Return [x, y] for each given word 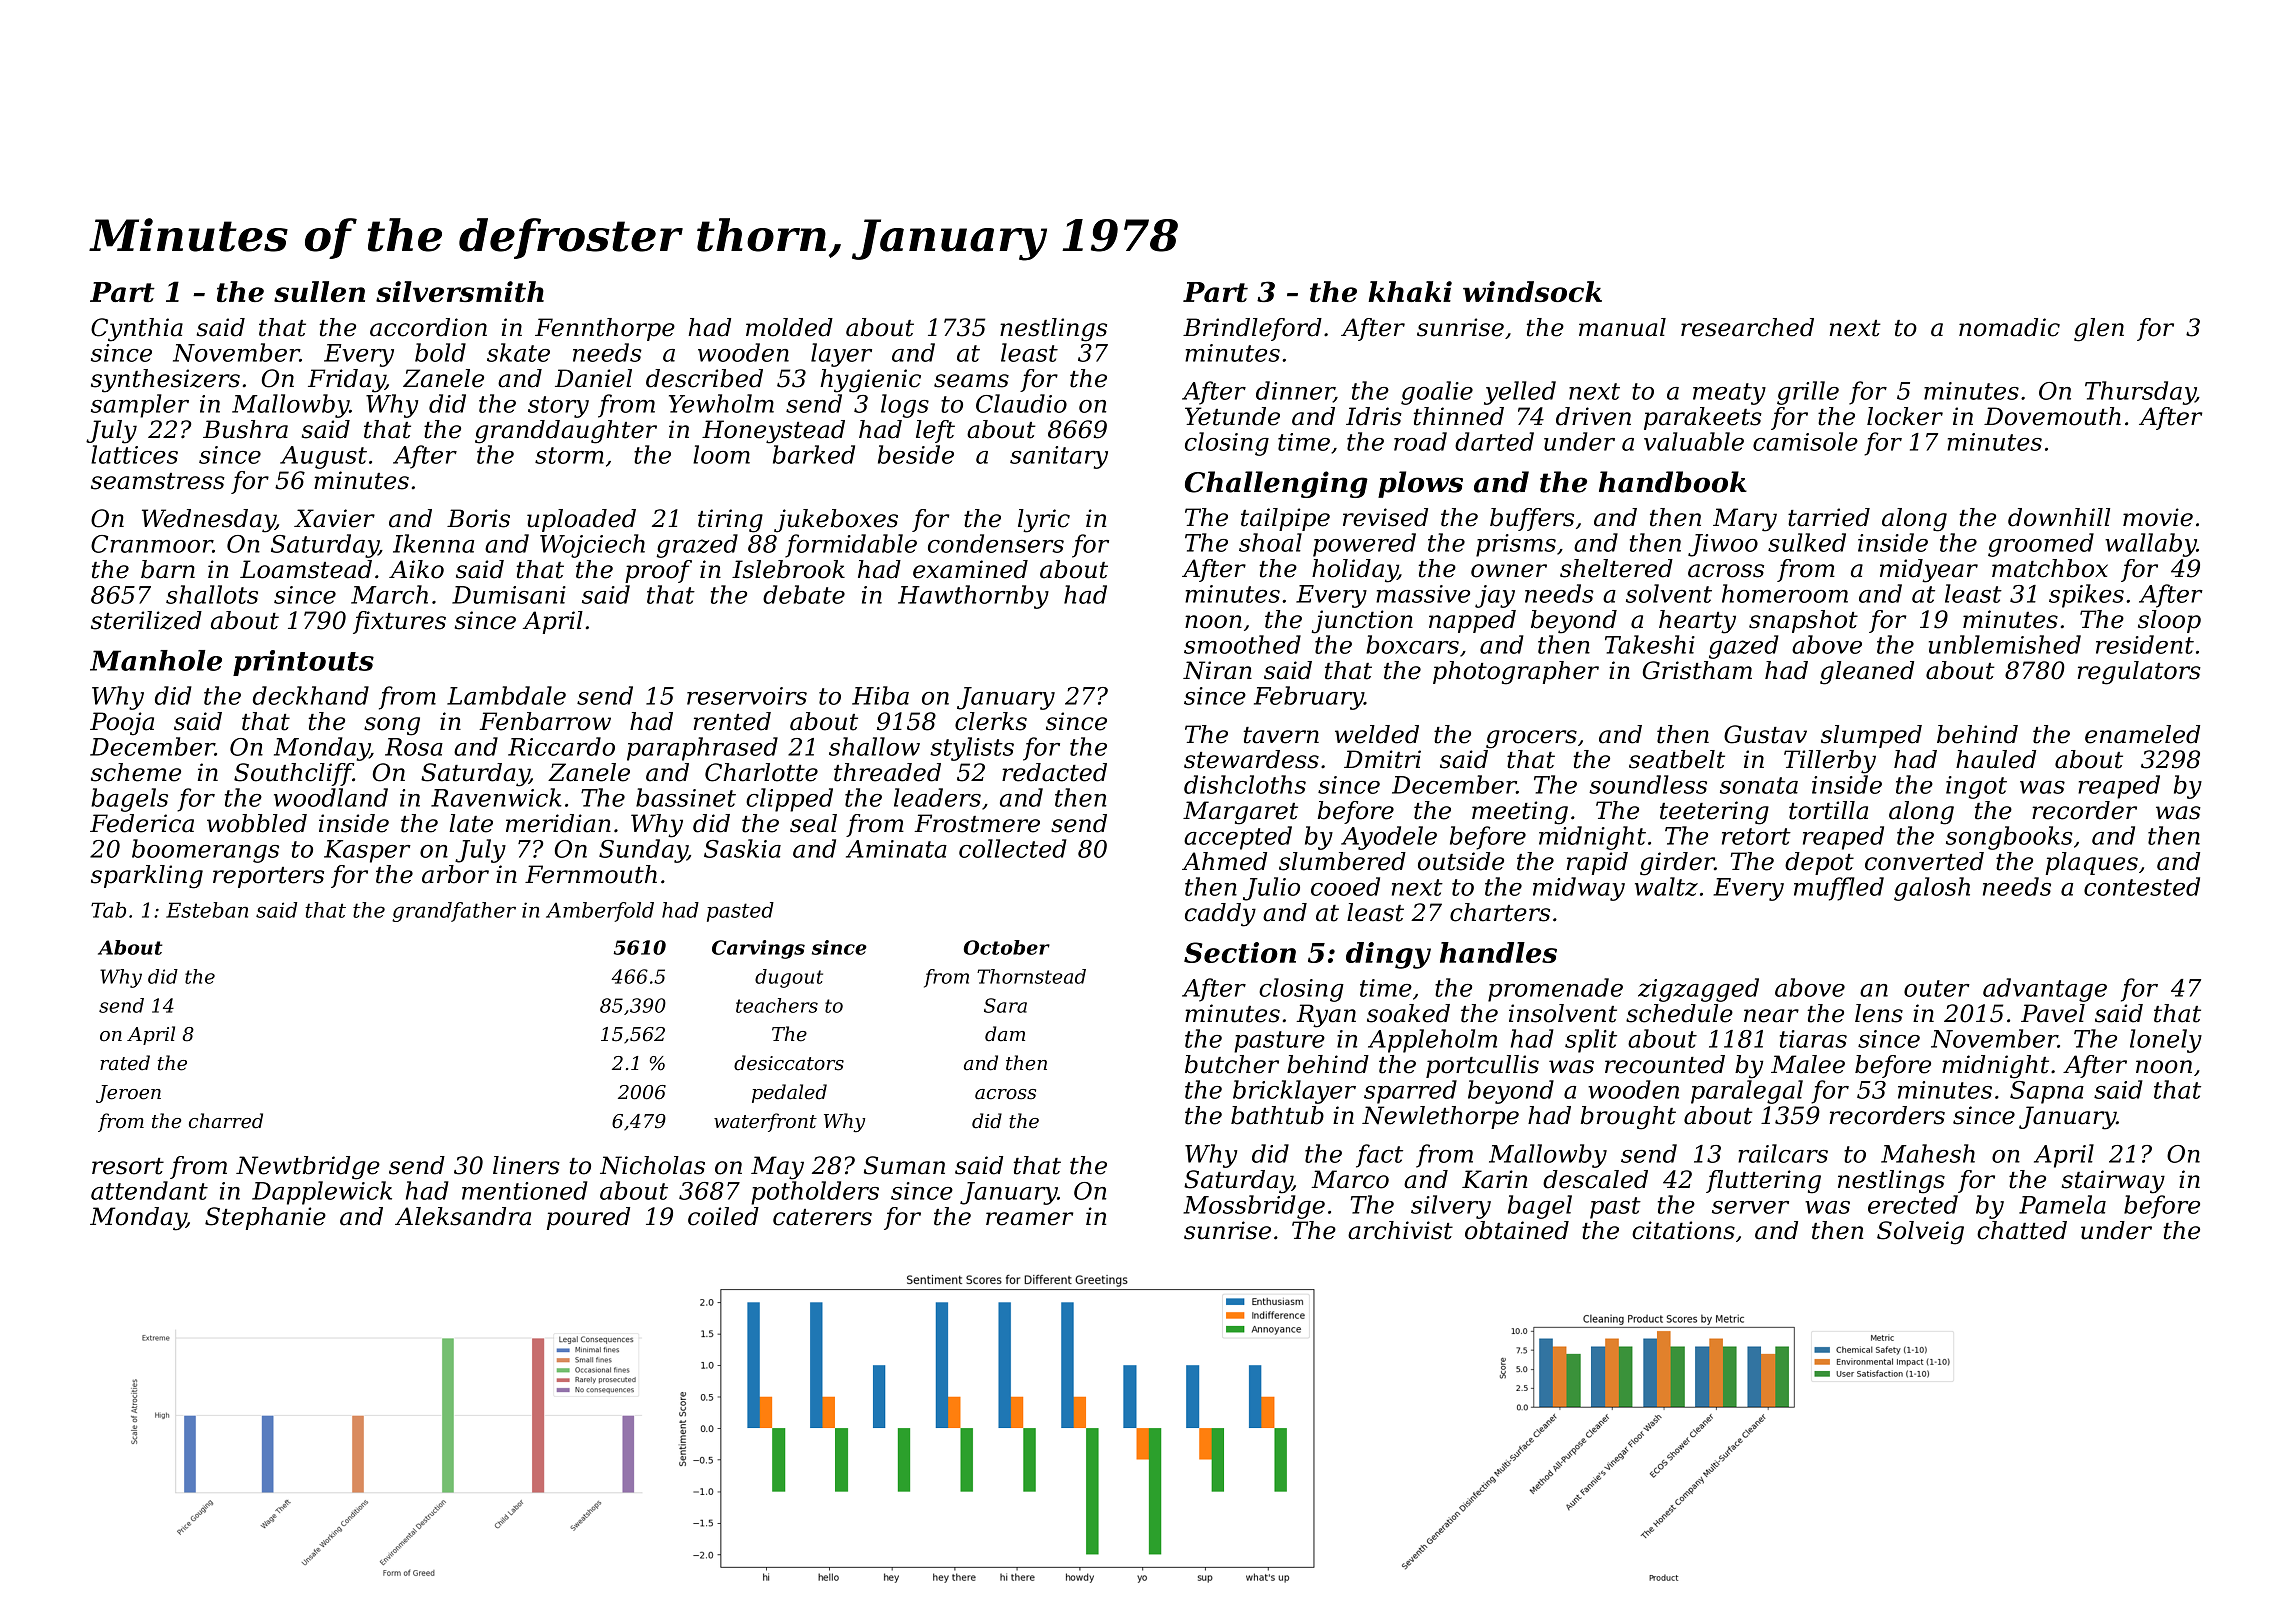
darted [1494, 441]
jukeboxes [836, 521]
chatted [2022, 1230]
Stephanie [265, 1218]
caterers [822, 1217]
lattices [134, 454]
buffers [1532, 519]
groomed [2041, 545]
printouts [303, 663]
